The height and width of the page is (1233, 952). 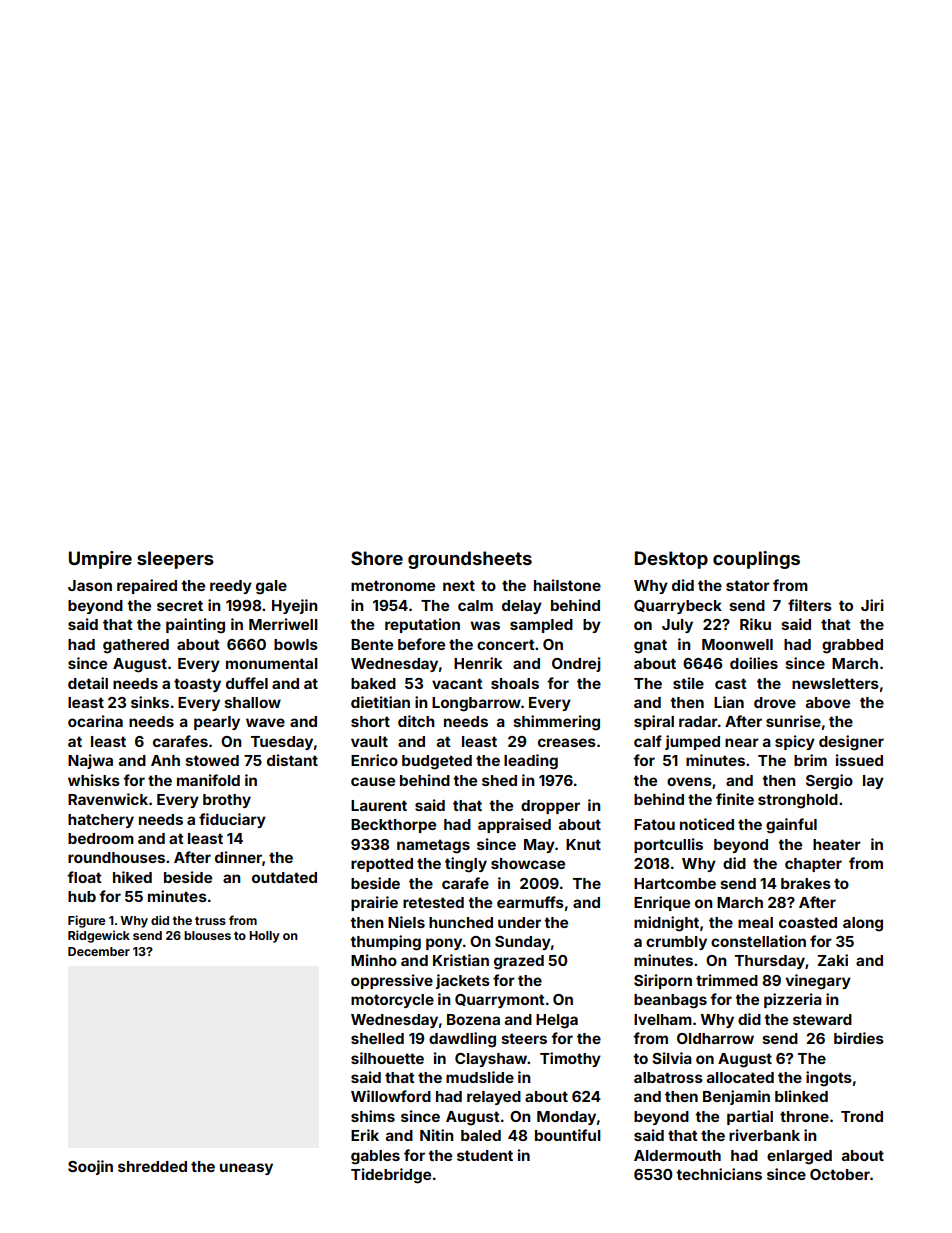 I want to click on Nitin, so click(x=437, y=1135).
